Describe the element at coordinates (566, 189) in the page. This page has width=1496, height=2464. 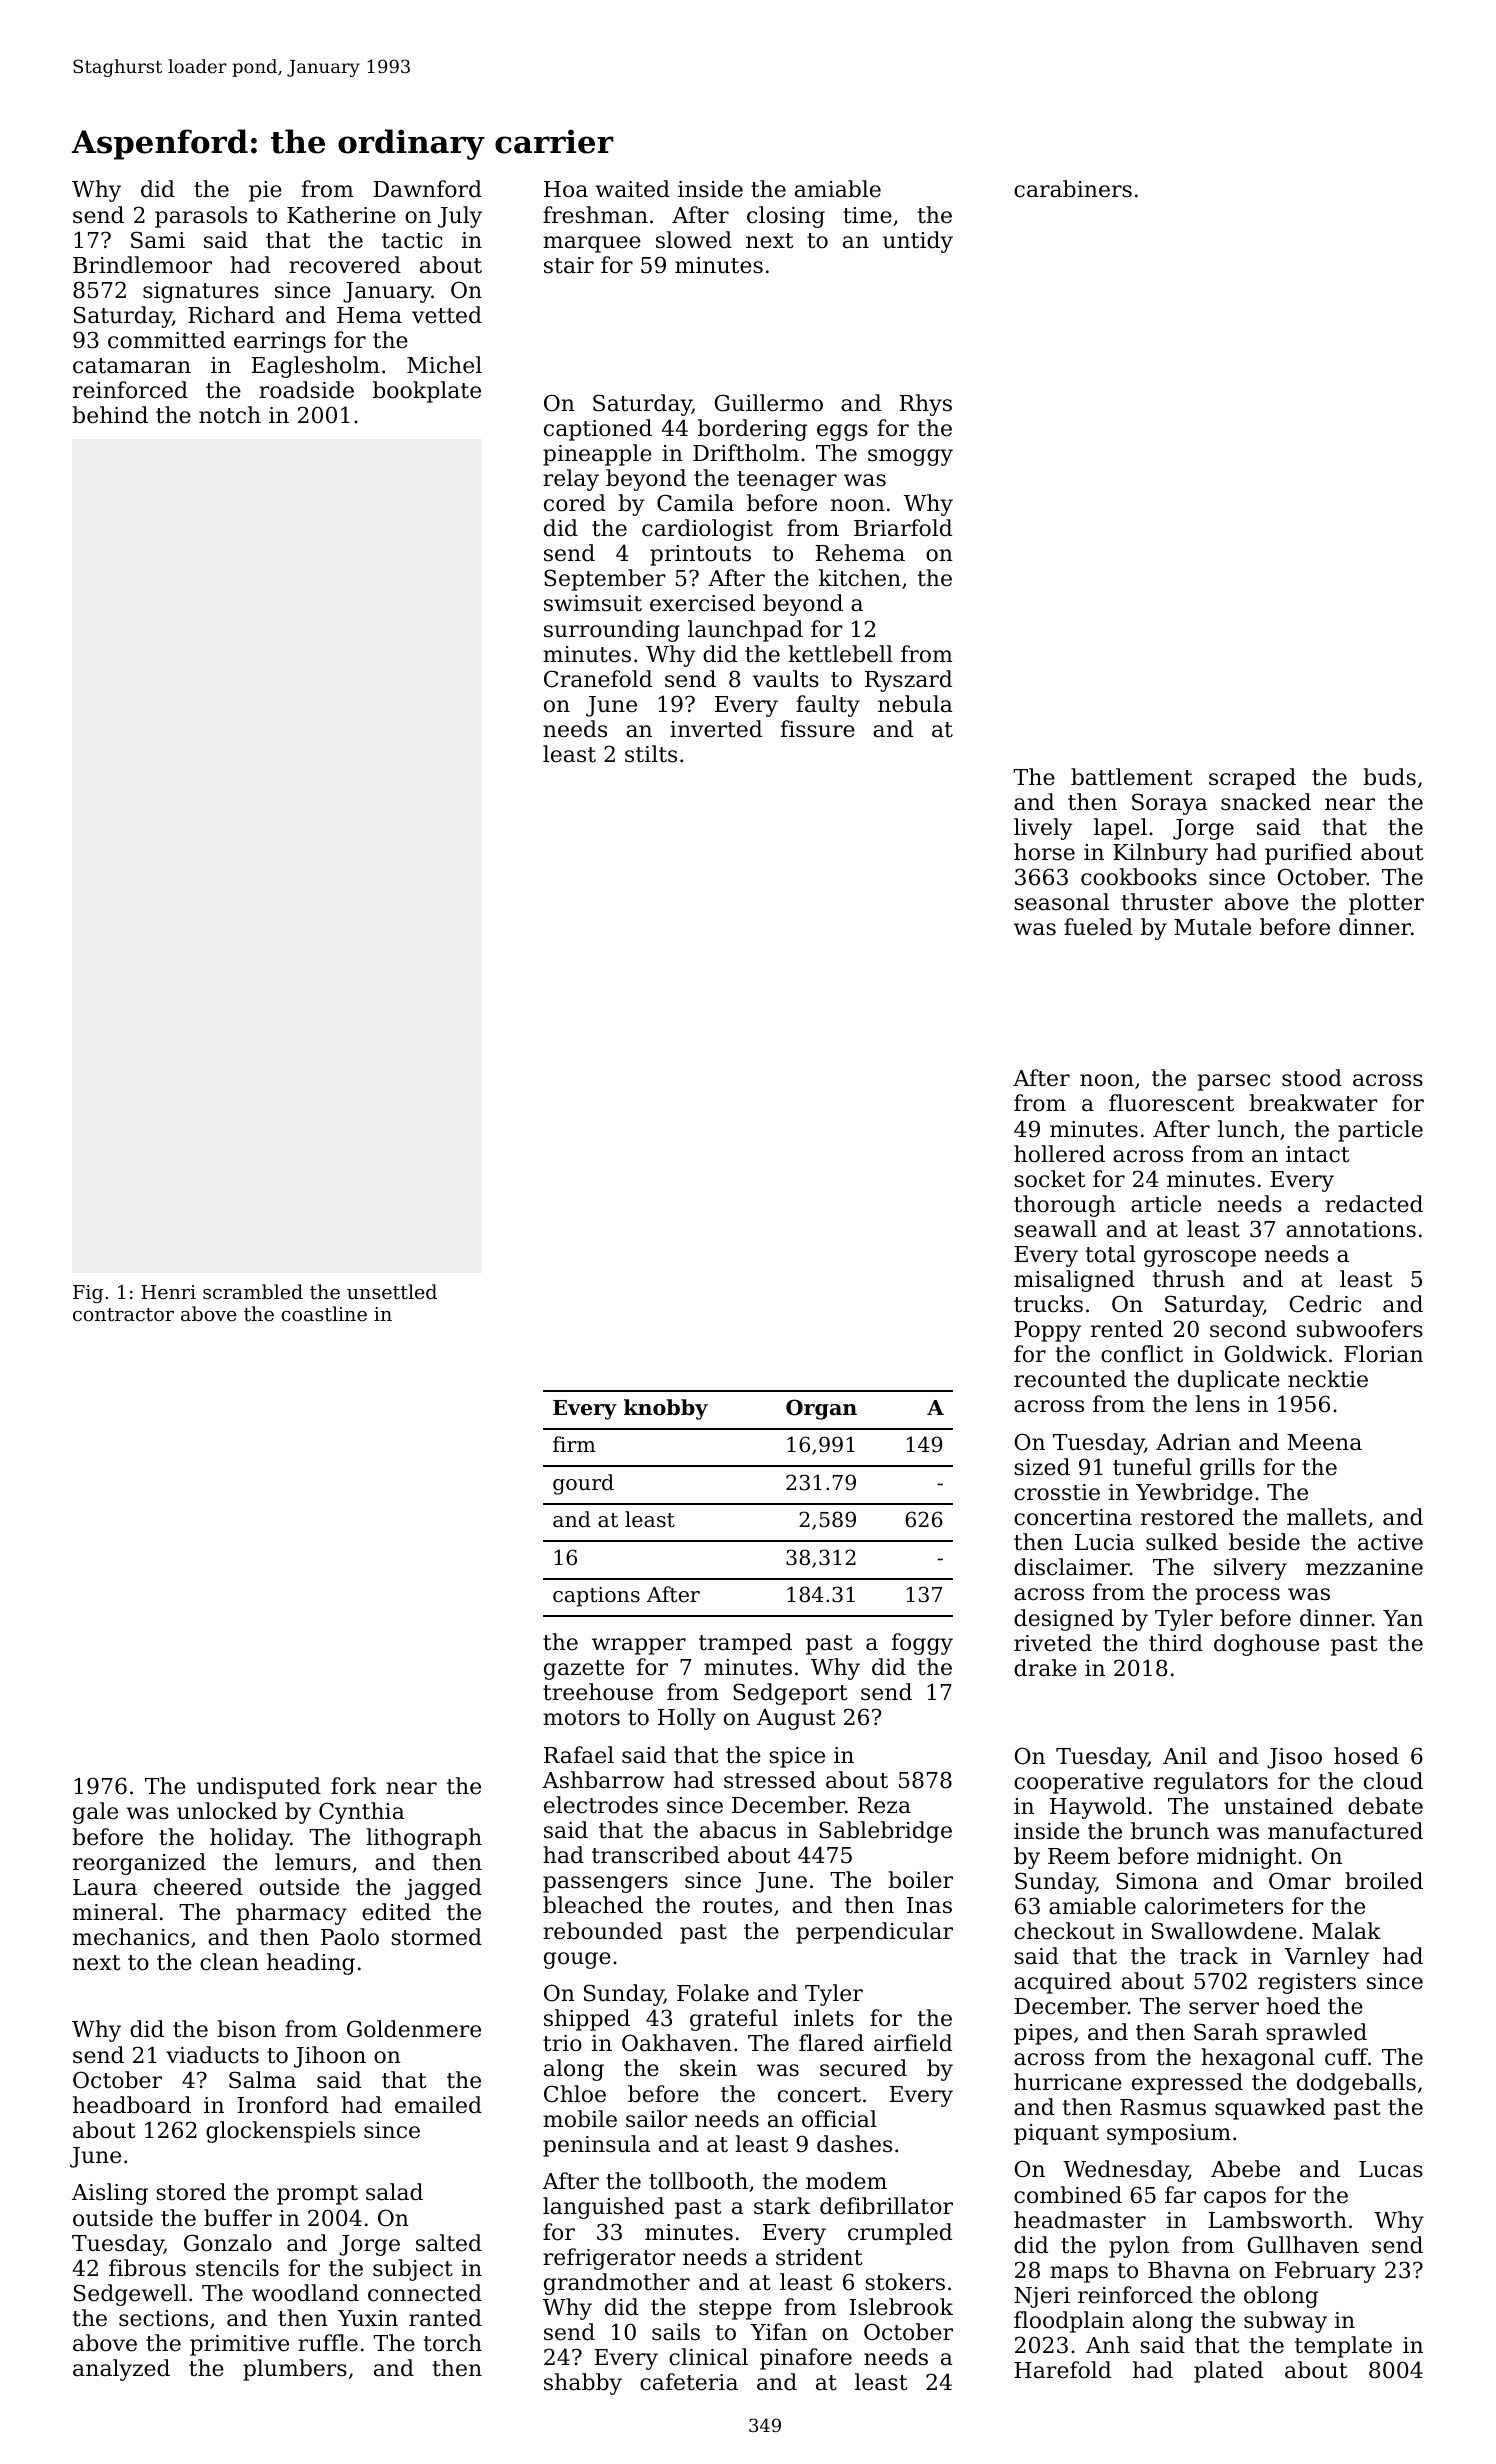
I see `Hoa` at that location.
